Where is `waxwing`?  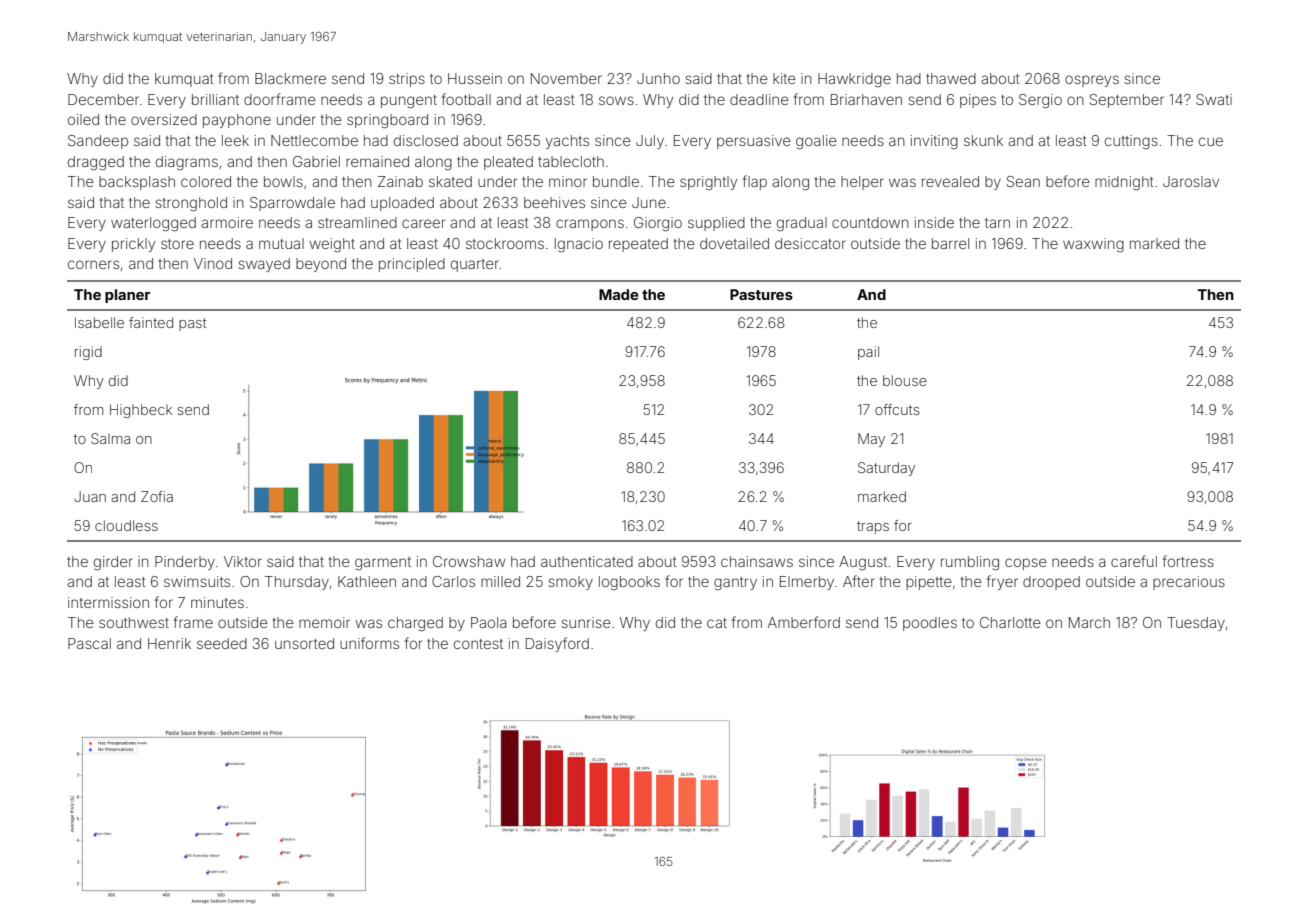
waxwing is located at coordinates (1093, 245).
